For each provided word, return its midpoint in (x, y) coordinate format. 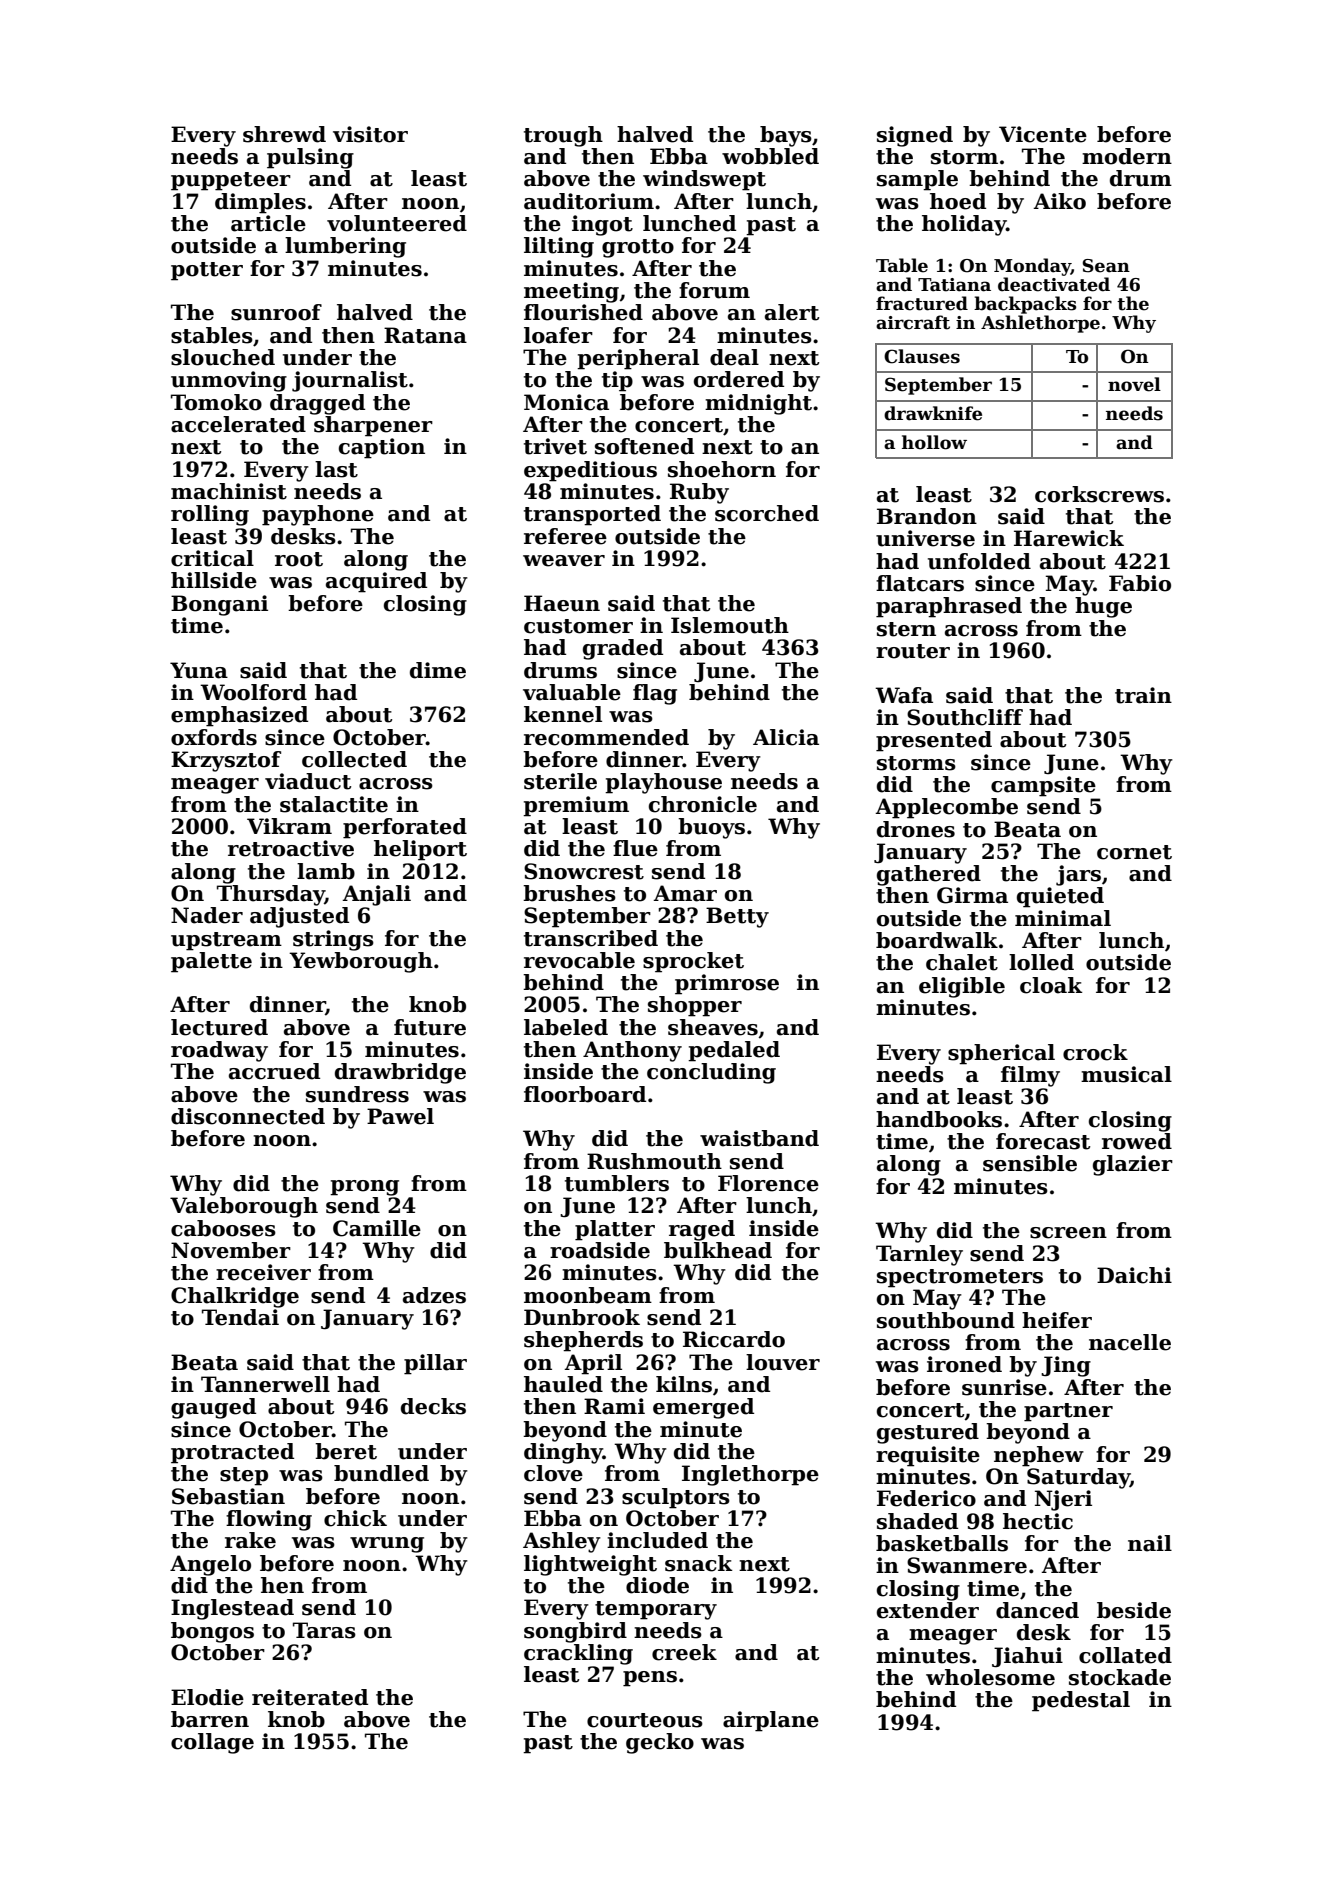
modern (1127, 156)
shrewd (284, 134)
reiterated (310, 1697)
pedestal (1081, 1701)
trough (563, 136)
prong (364, 1188)
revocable (579, 960)
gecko (660, 1743)
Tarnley (919, 1255)
